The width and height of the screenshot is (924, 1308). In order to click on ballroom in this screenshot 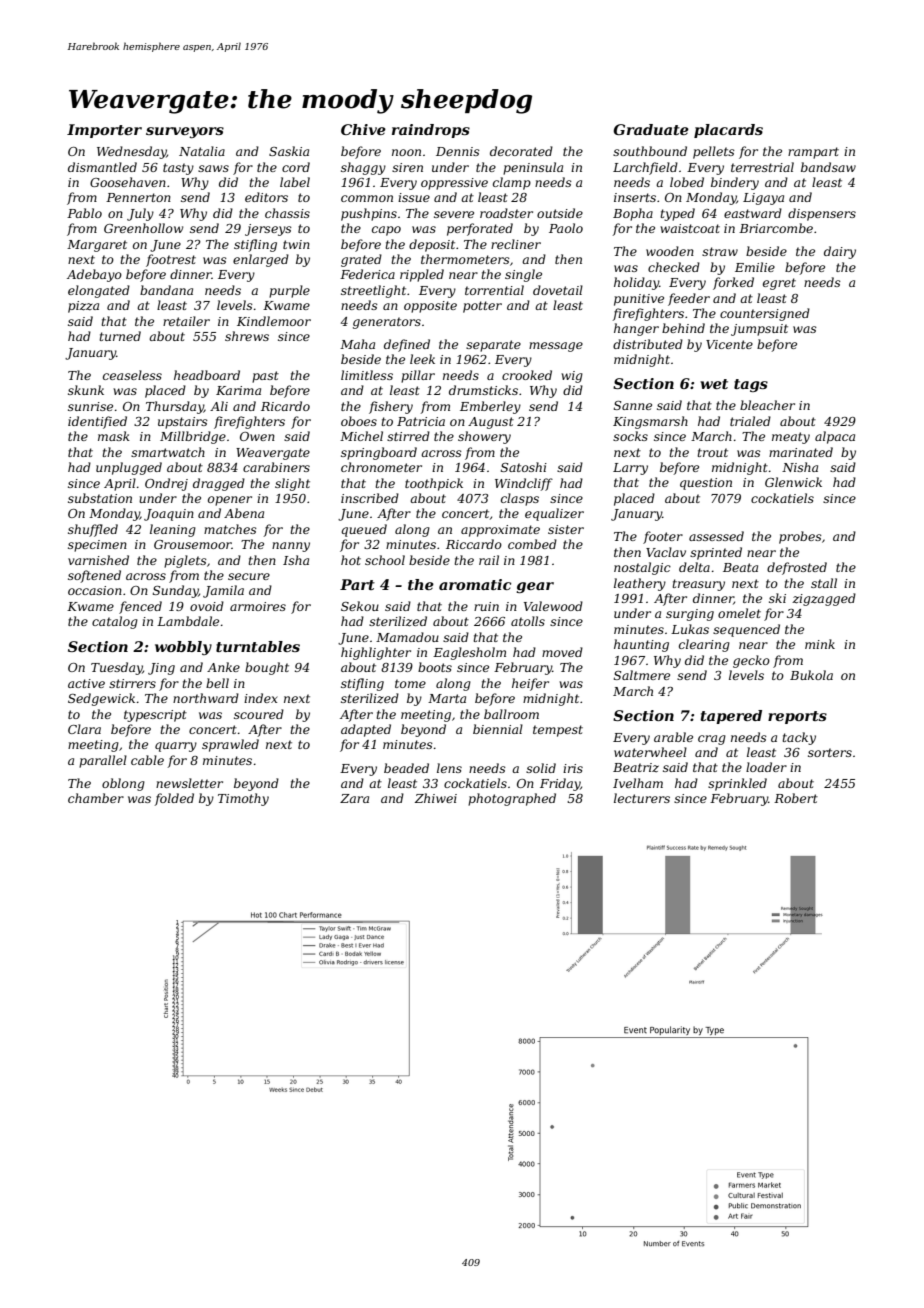, I will do `click(511, 714)`.
